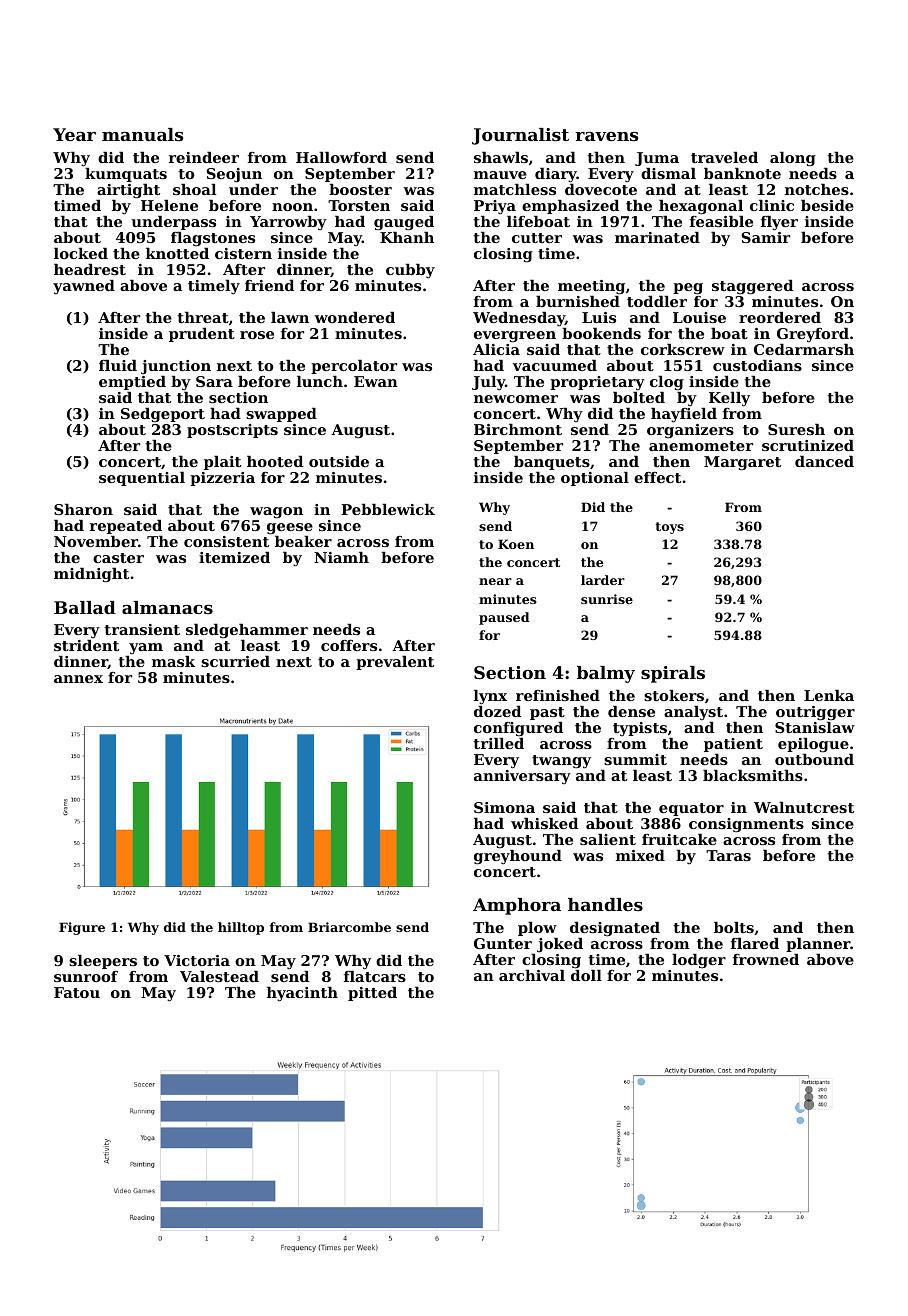 The width and height of the screenshot is (908, 1316). What do you see at coordinates (827, 205) in the screenshot?
I see `beside` at bounding box center [827, 205].
